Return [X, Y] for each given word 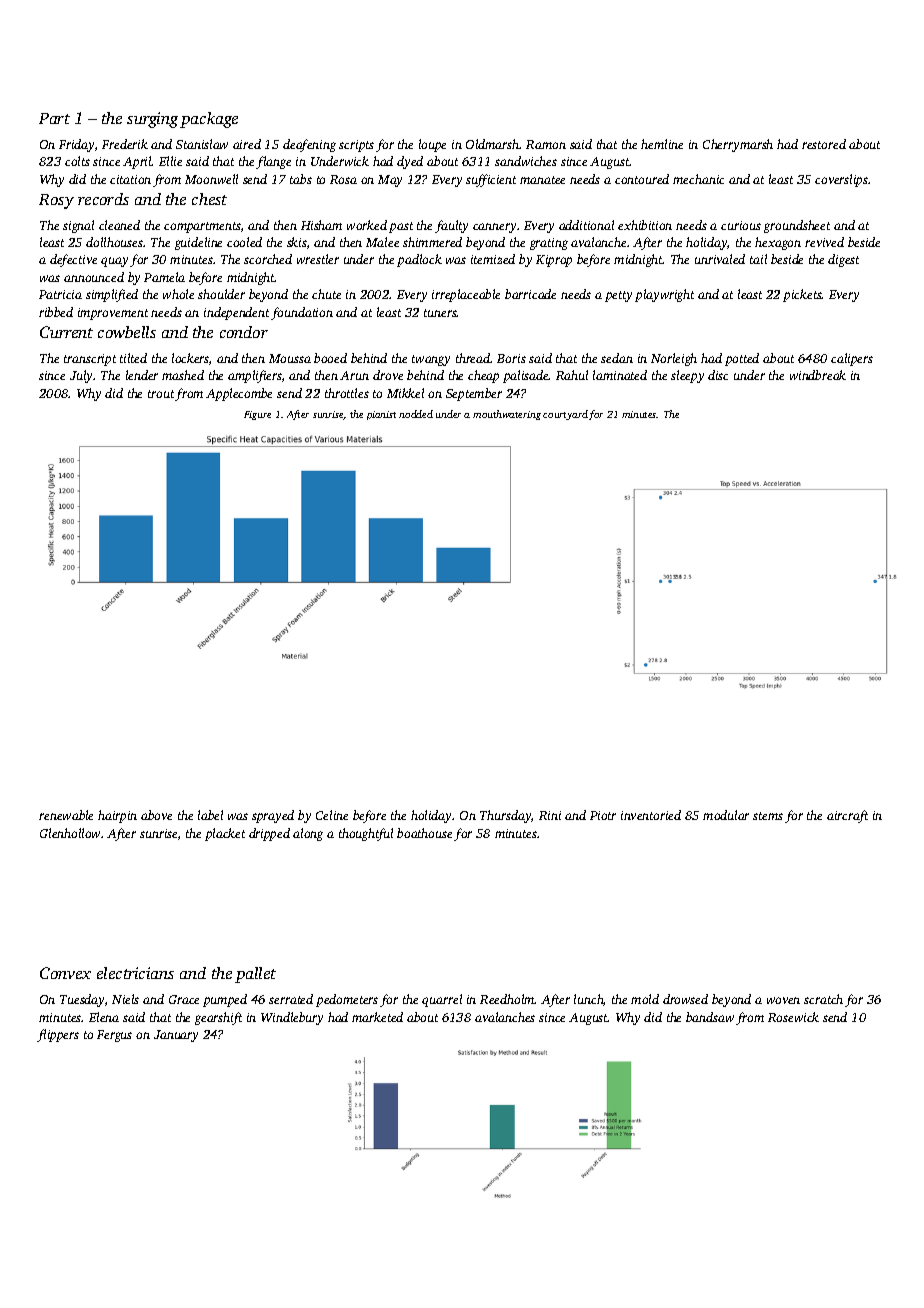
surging [152, 120]
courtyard [565, 415]
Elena [104, 1017]
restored [824, 144]
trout [161, 394]
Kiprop [554, 261]
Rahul [572, 375]
